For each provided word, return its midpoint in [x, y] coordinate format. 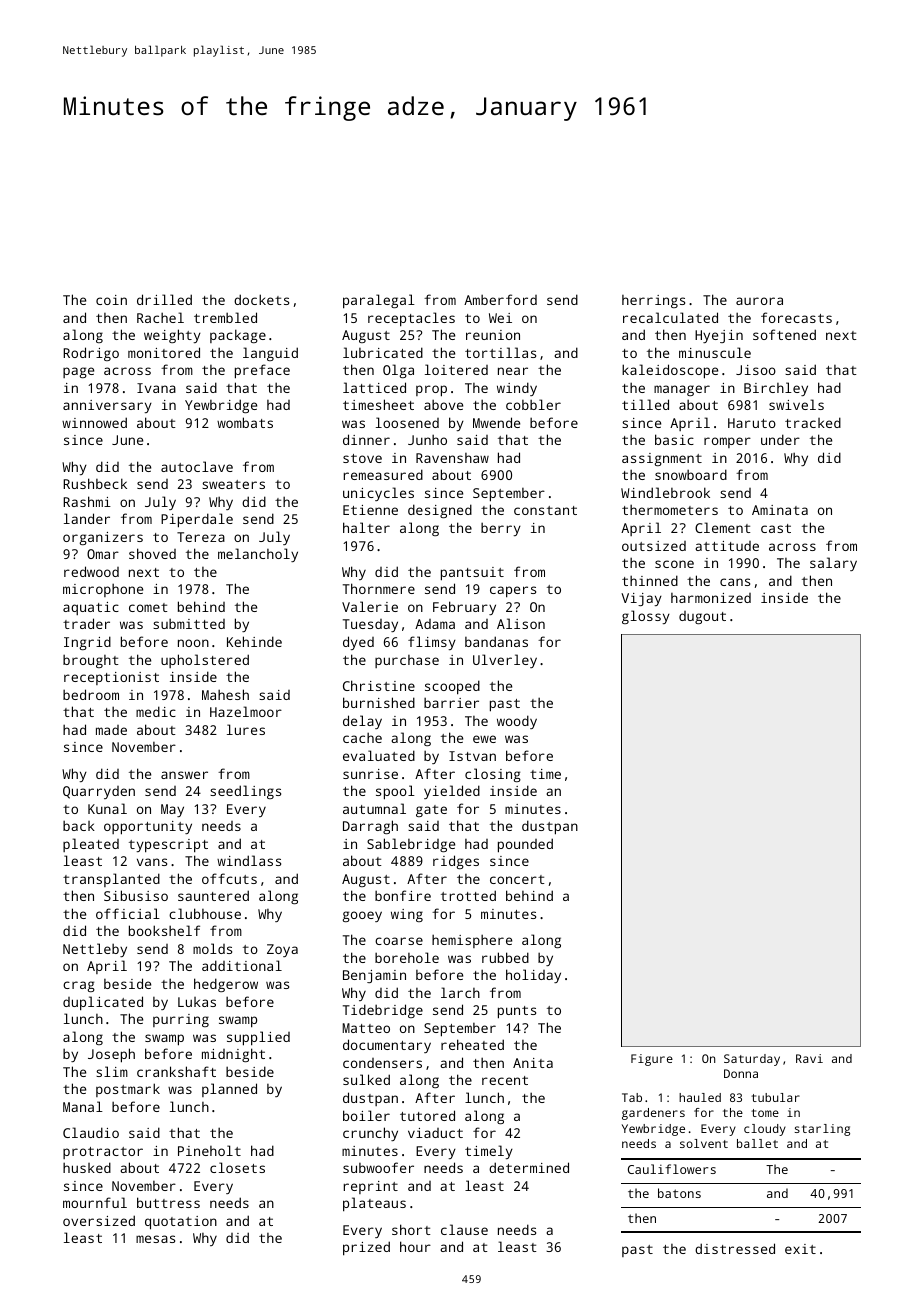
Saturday [752, 1060]
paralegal [379, 301]
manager [682, 390]
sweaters [233, 484]
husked [87, 1167]
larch [460, 992]
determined [529, 1167]
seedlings [245, 792]
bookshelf [164, 930]
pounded [525, 845]
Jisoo [756, 370]
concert [517, 879]
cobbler [533, 404]
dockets [261, 299]
